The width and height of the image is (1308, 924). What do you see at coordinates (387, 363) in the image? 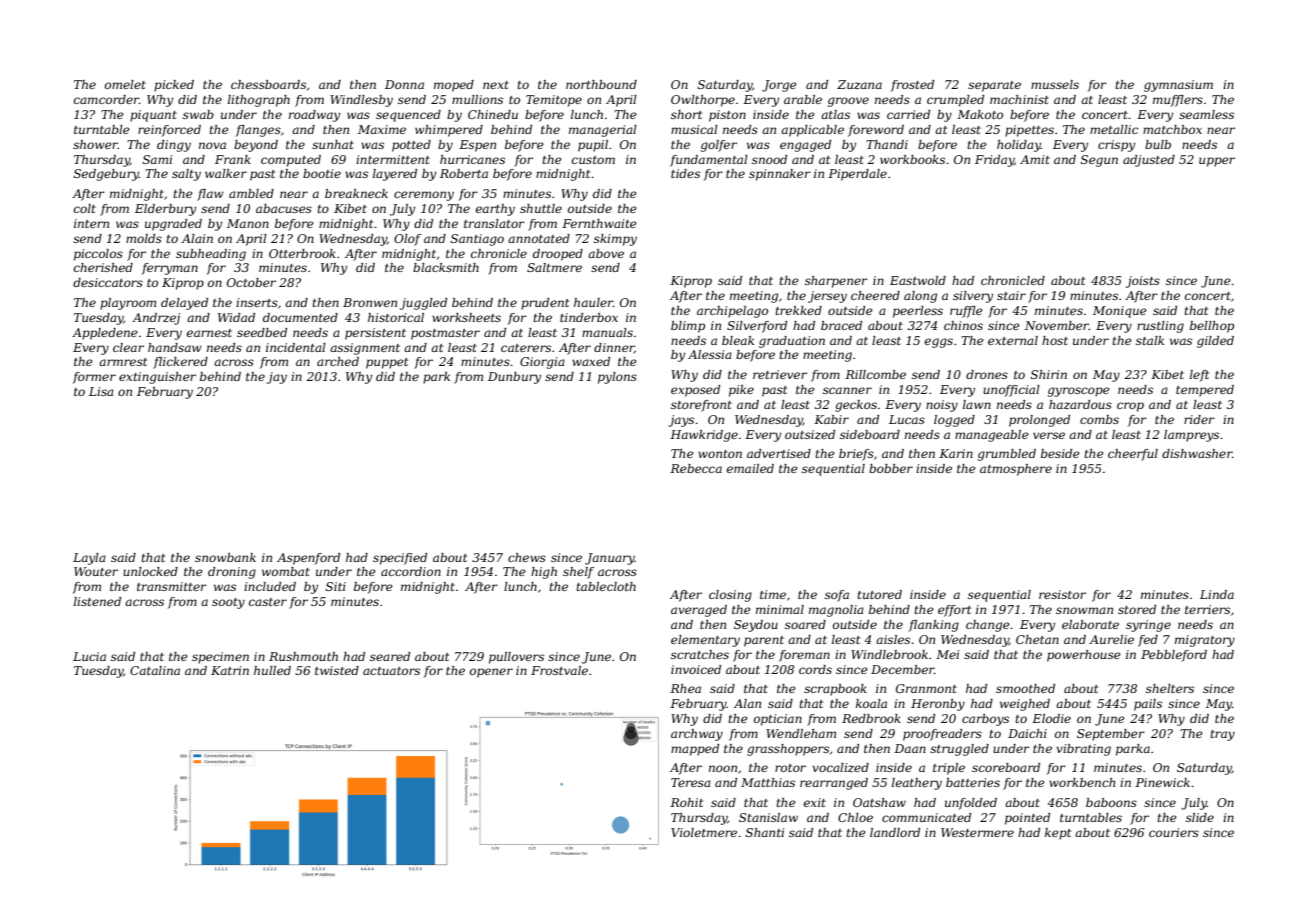
I see `puppet` at bounding box center [387, 363].
